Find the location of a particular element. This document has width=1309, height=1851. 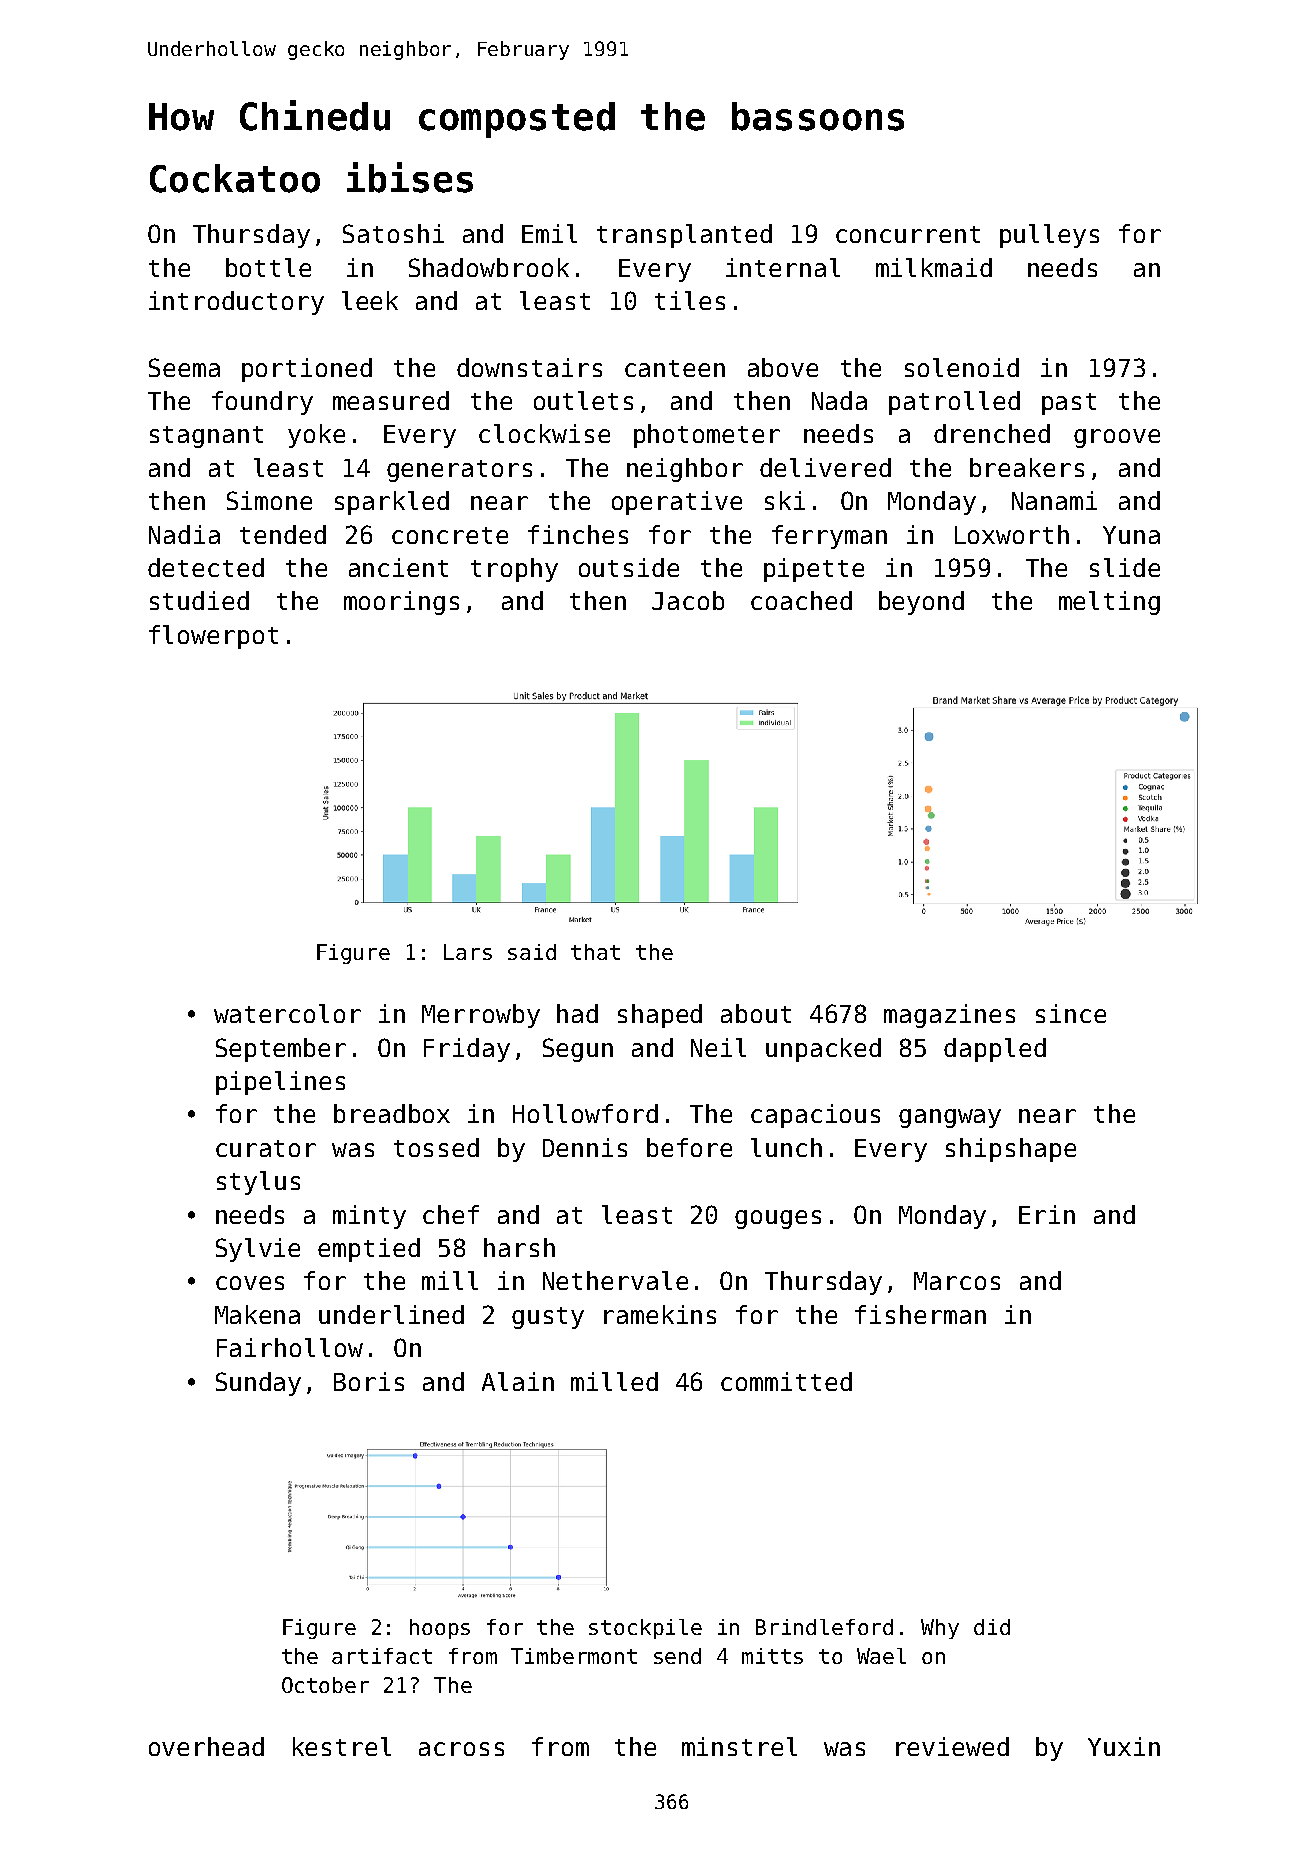

Nada is located at coordinates (839, 400).
